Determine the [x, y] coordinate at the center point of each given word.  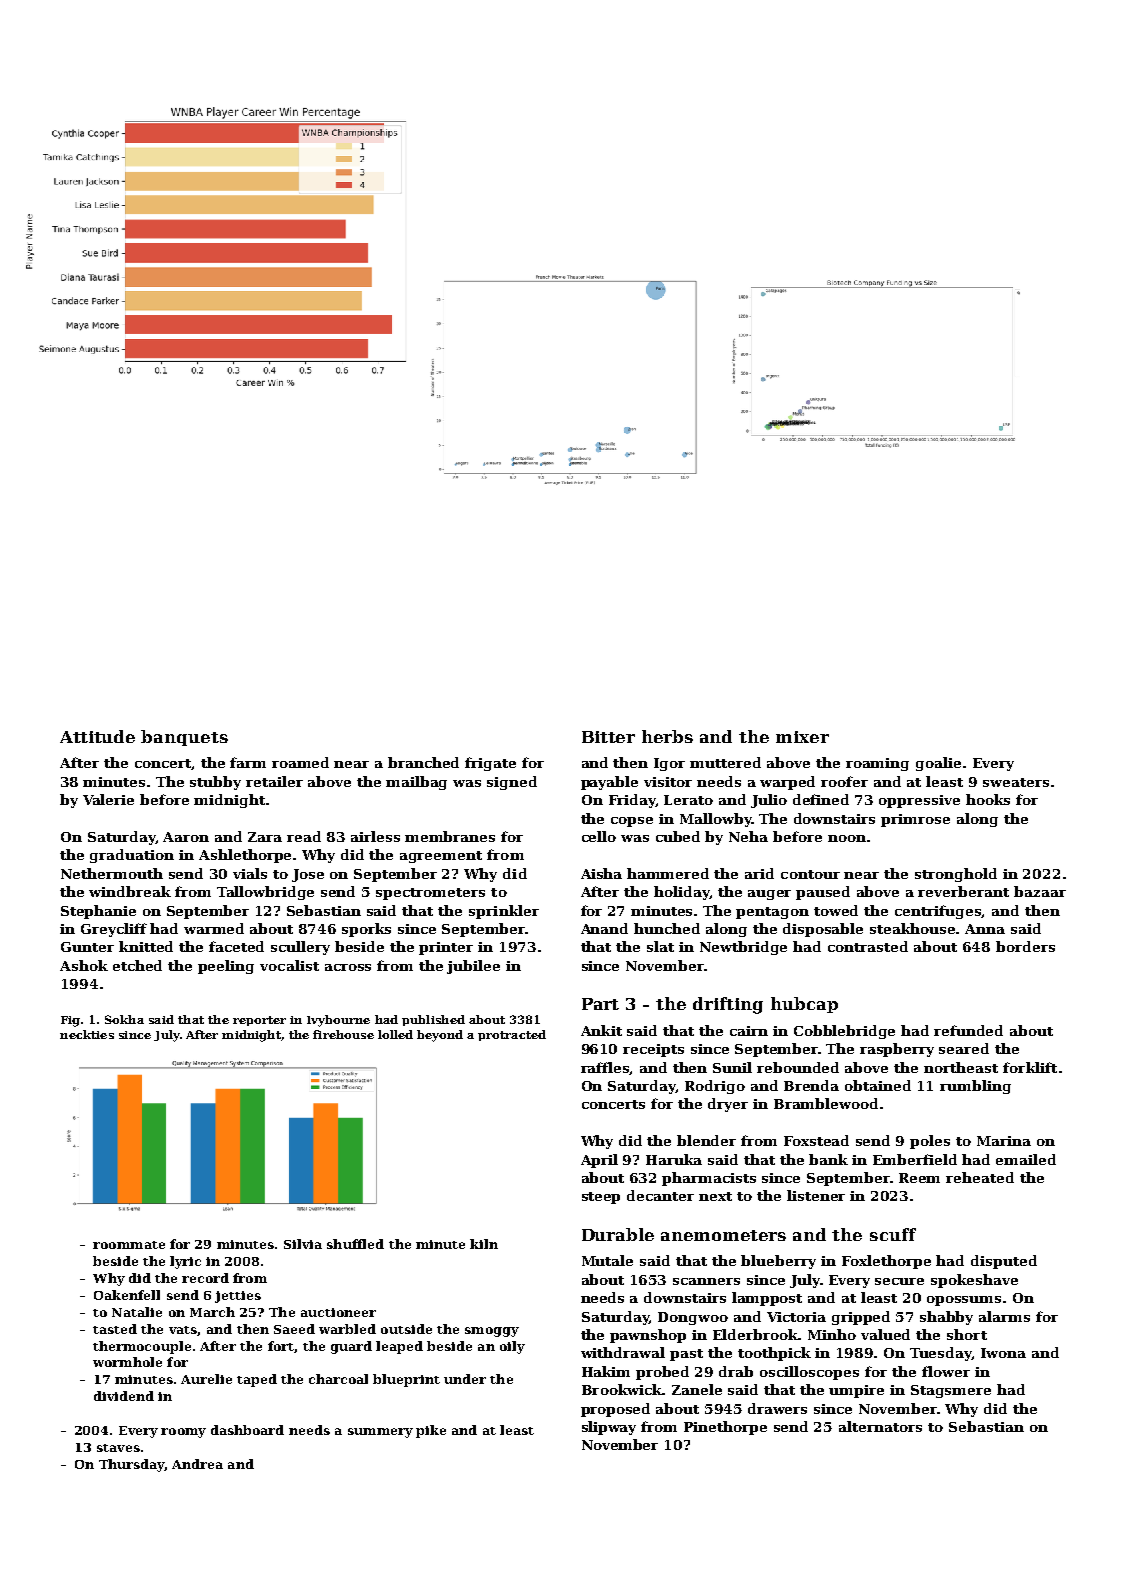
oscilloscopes [809, 1373]
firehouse [343, 1034]
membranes [450, 836]
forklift [1030, 1067]
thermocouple [142, 1347]
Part [600, 1004]
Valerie [108, 799]
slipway [609, 1428]
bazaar [1040, 891]
